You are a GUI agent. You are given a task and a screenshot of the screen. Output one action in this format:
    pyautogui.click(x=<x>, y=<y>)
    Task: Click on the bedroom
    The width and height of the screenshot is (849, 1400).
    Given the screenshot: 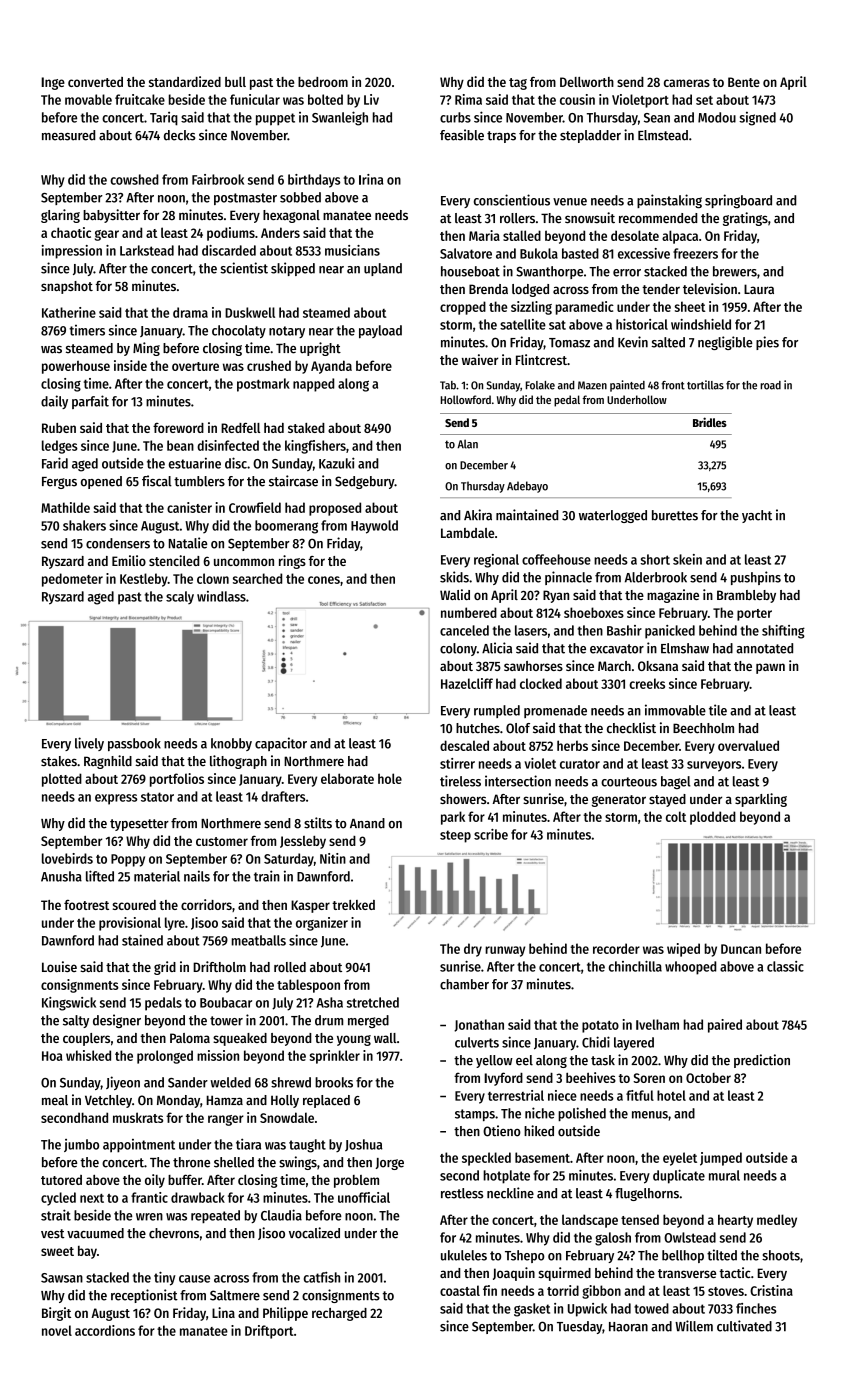 What is the action you would take?
    pyautogui.click(x=323, y=82)
